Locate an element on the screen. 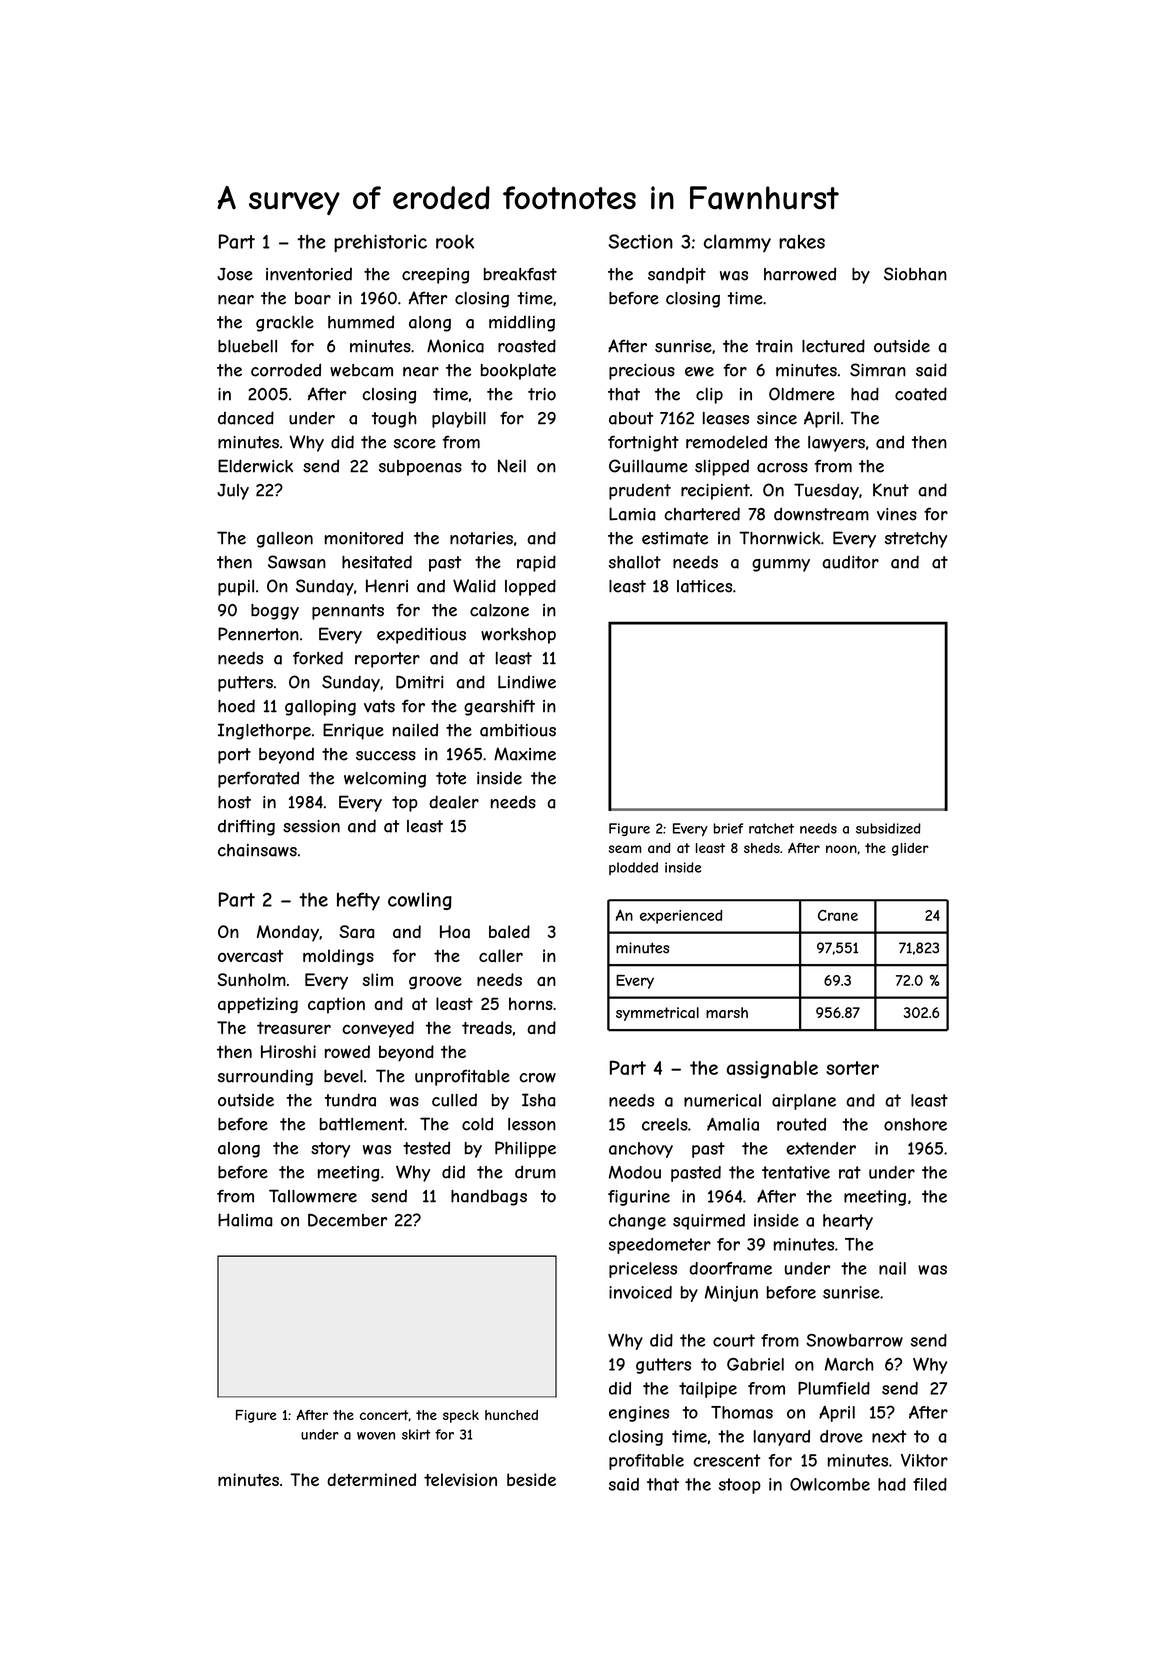 This screenshot has width=1165, height=1654. treasurer is located at coordinates (294, 1028).
